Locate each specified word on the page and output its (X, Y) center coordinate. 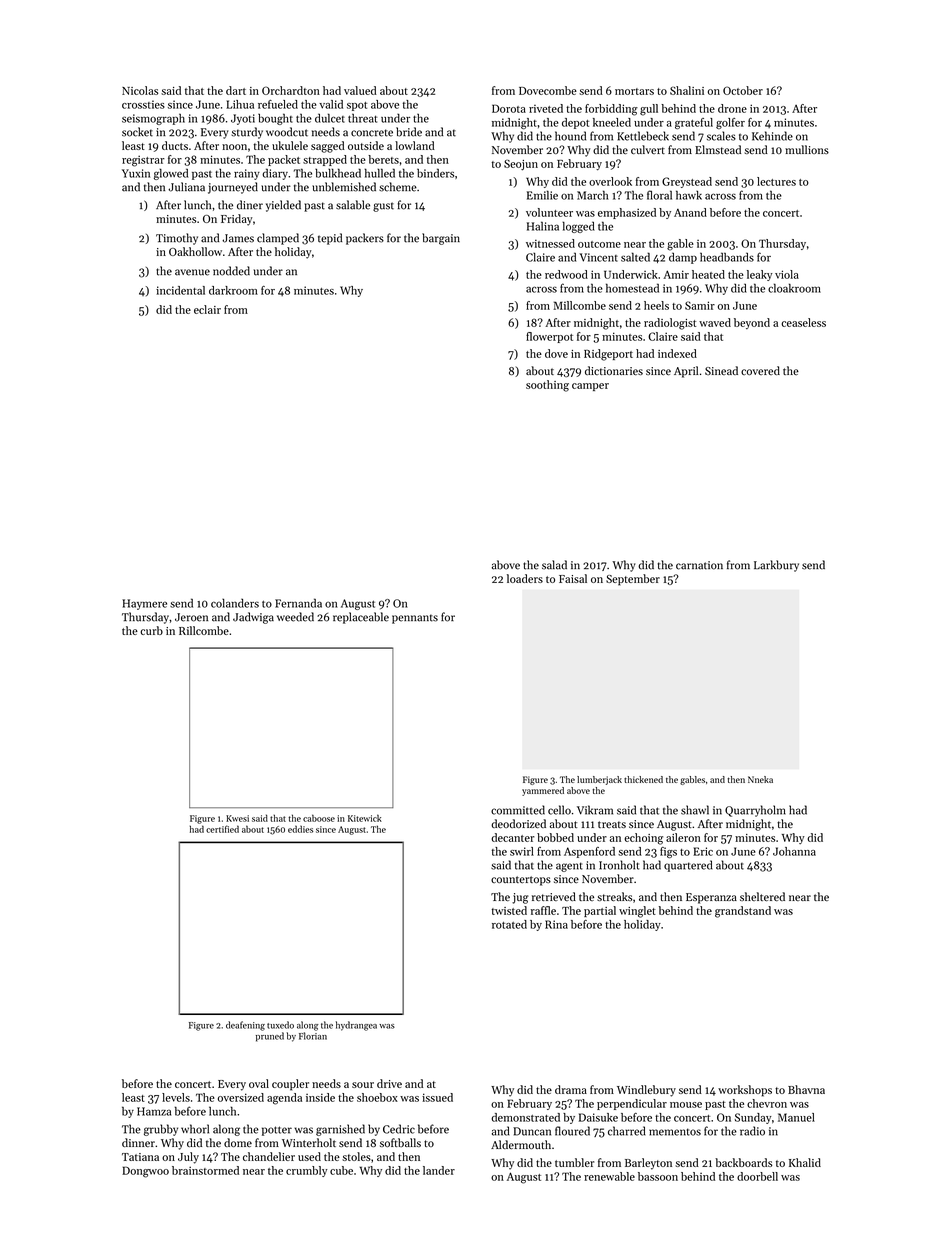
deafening (245, 1026)
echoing (643, 839)
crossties (143, 104)
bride (409, 132)
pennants (415, 619)
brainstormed (205, 1170)
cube (341, 1170)
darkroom (233, 290)
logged (578, 227)
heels (656, 305)
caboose (319, 818)
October (743, 90)
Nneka (760, 779)
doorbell (757, 1176)
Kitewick (365, 818)
